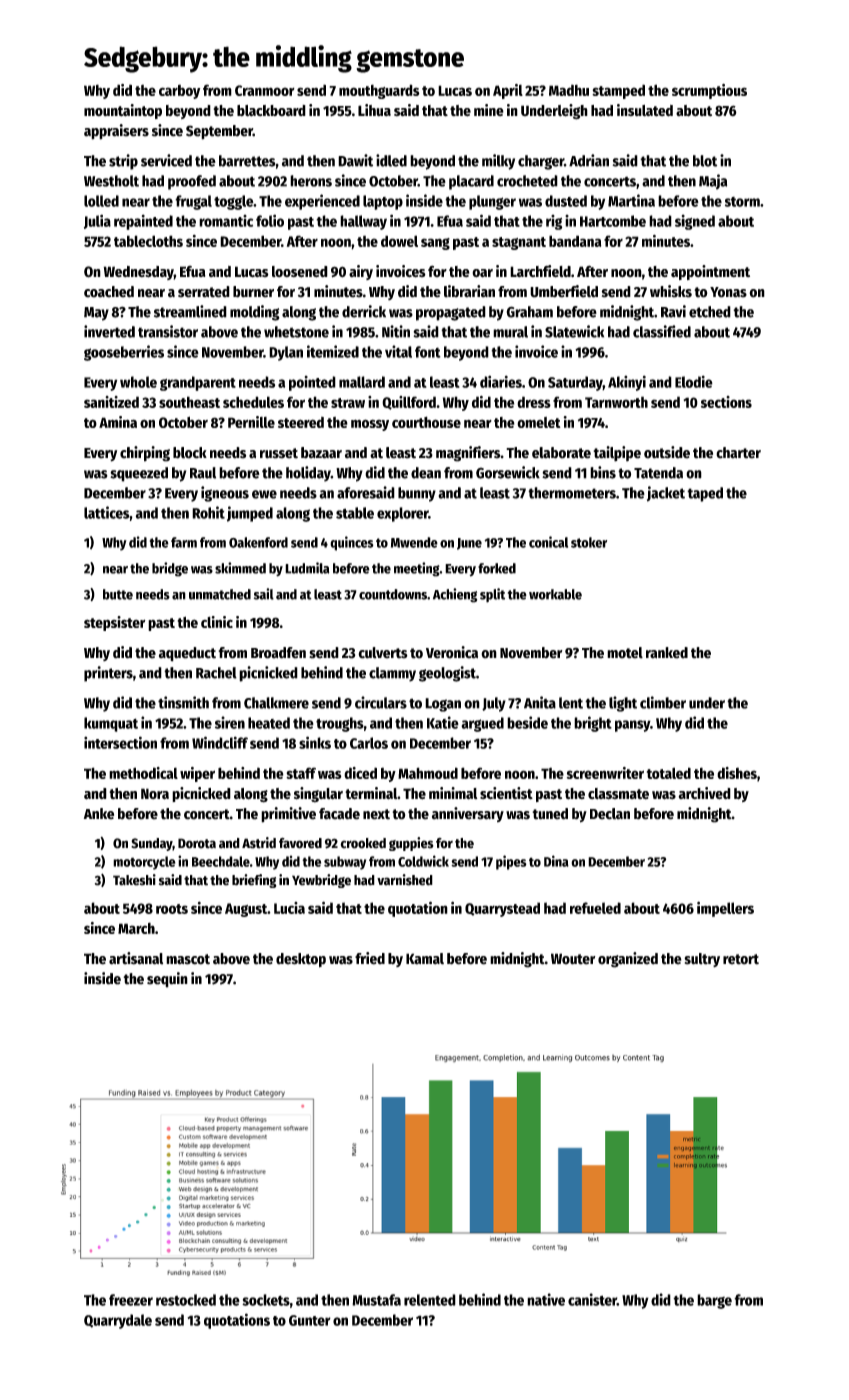 The width and height of the image is (849, 1400). What do you see at coordinates (123, 111) in the image?
I see `mountaintop` at bounding box center [123, 111].
